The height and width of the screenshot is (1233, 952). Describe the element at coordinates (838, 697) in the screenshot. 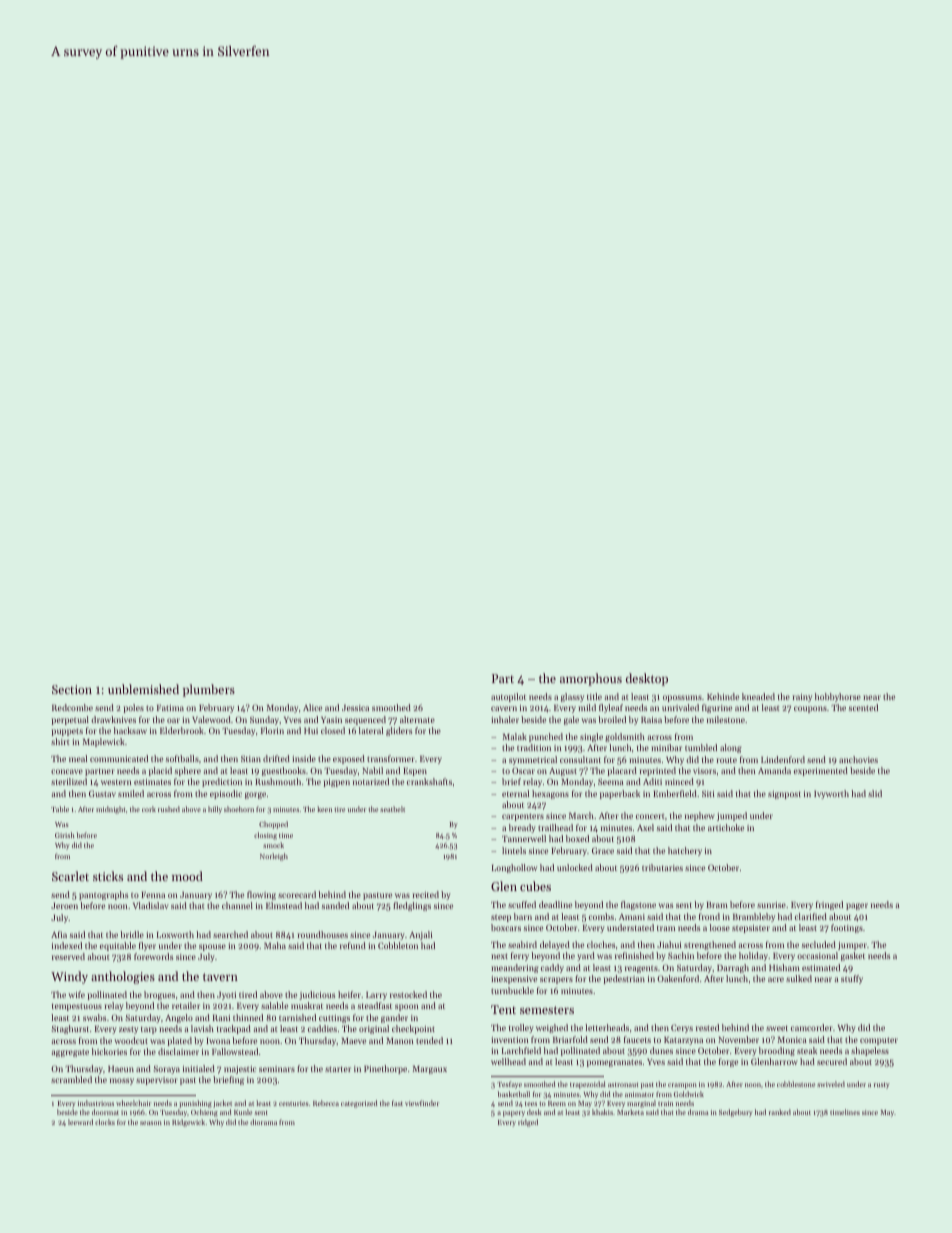

I see `hobbyhorse` at that location.
